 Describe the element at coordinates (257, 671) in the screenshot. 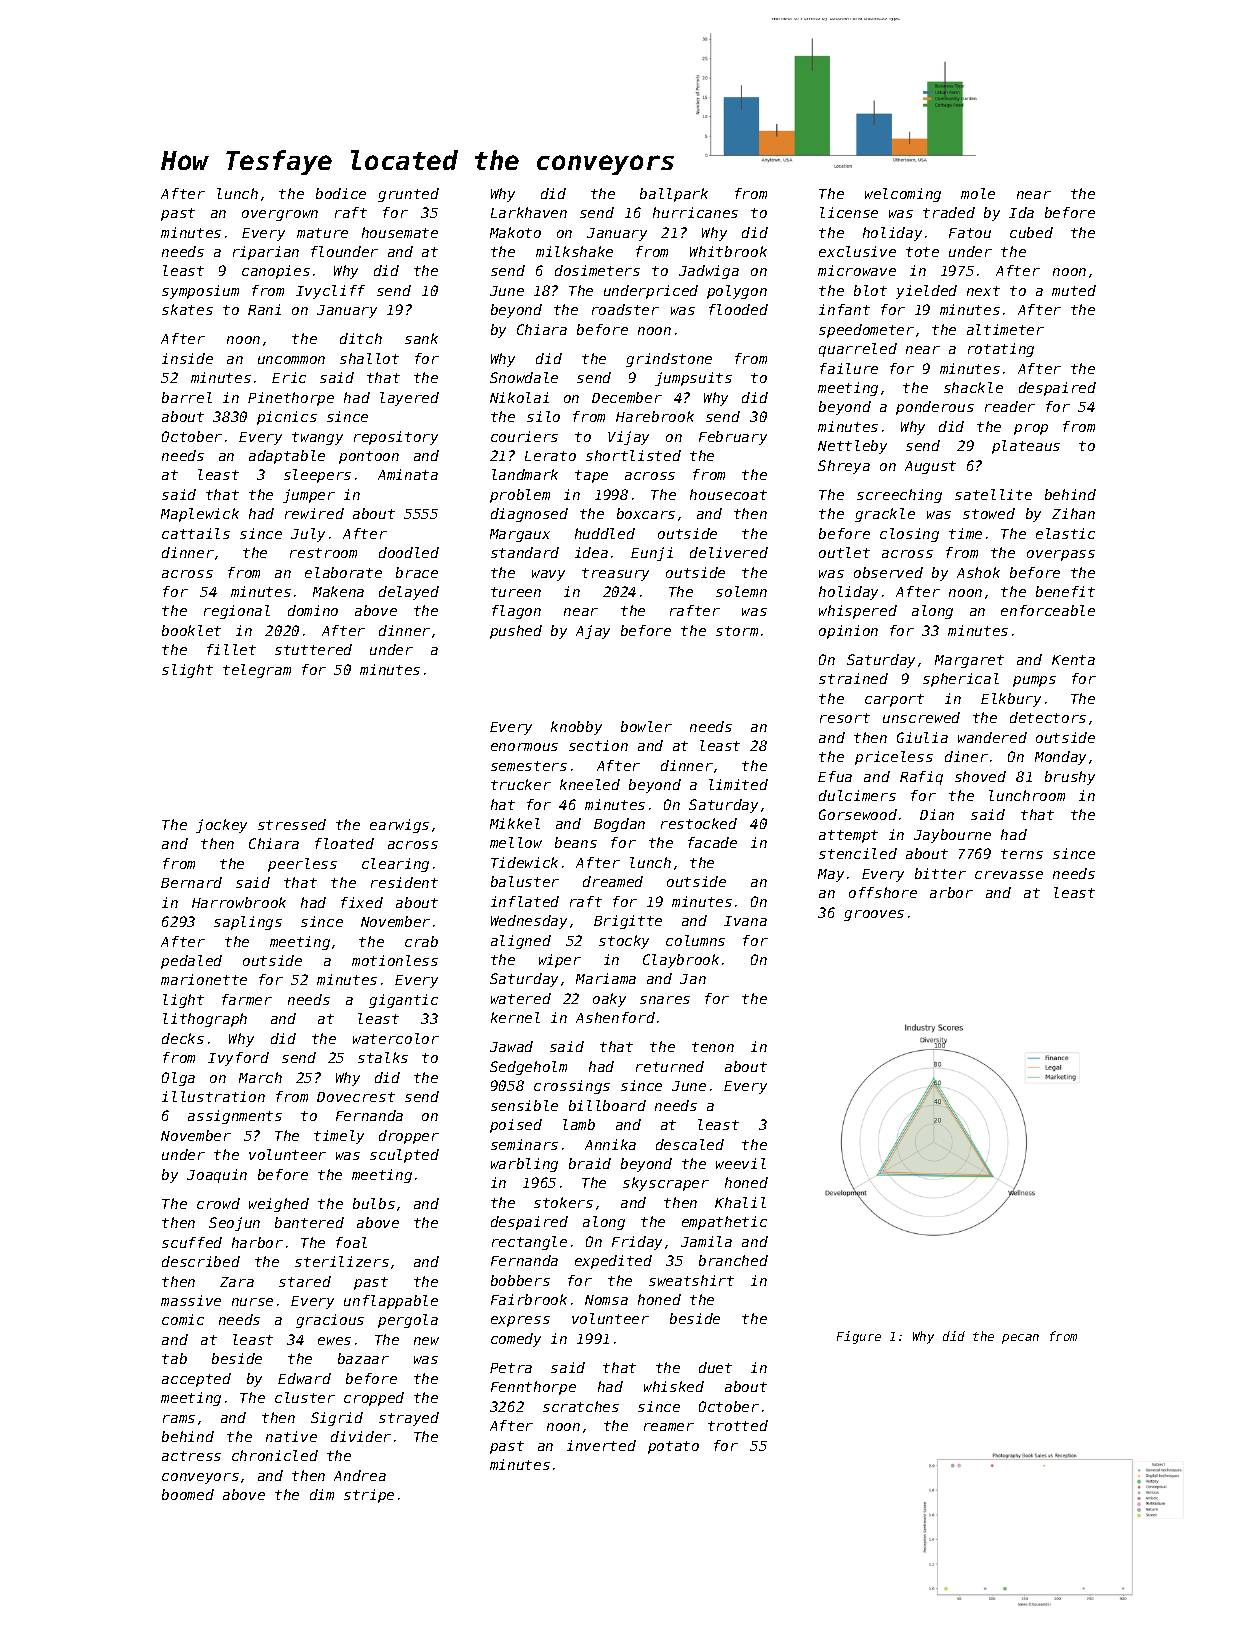

I see `telegram` at that location.
